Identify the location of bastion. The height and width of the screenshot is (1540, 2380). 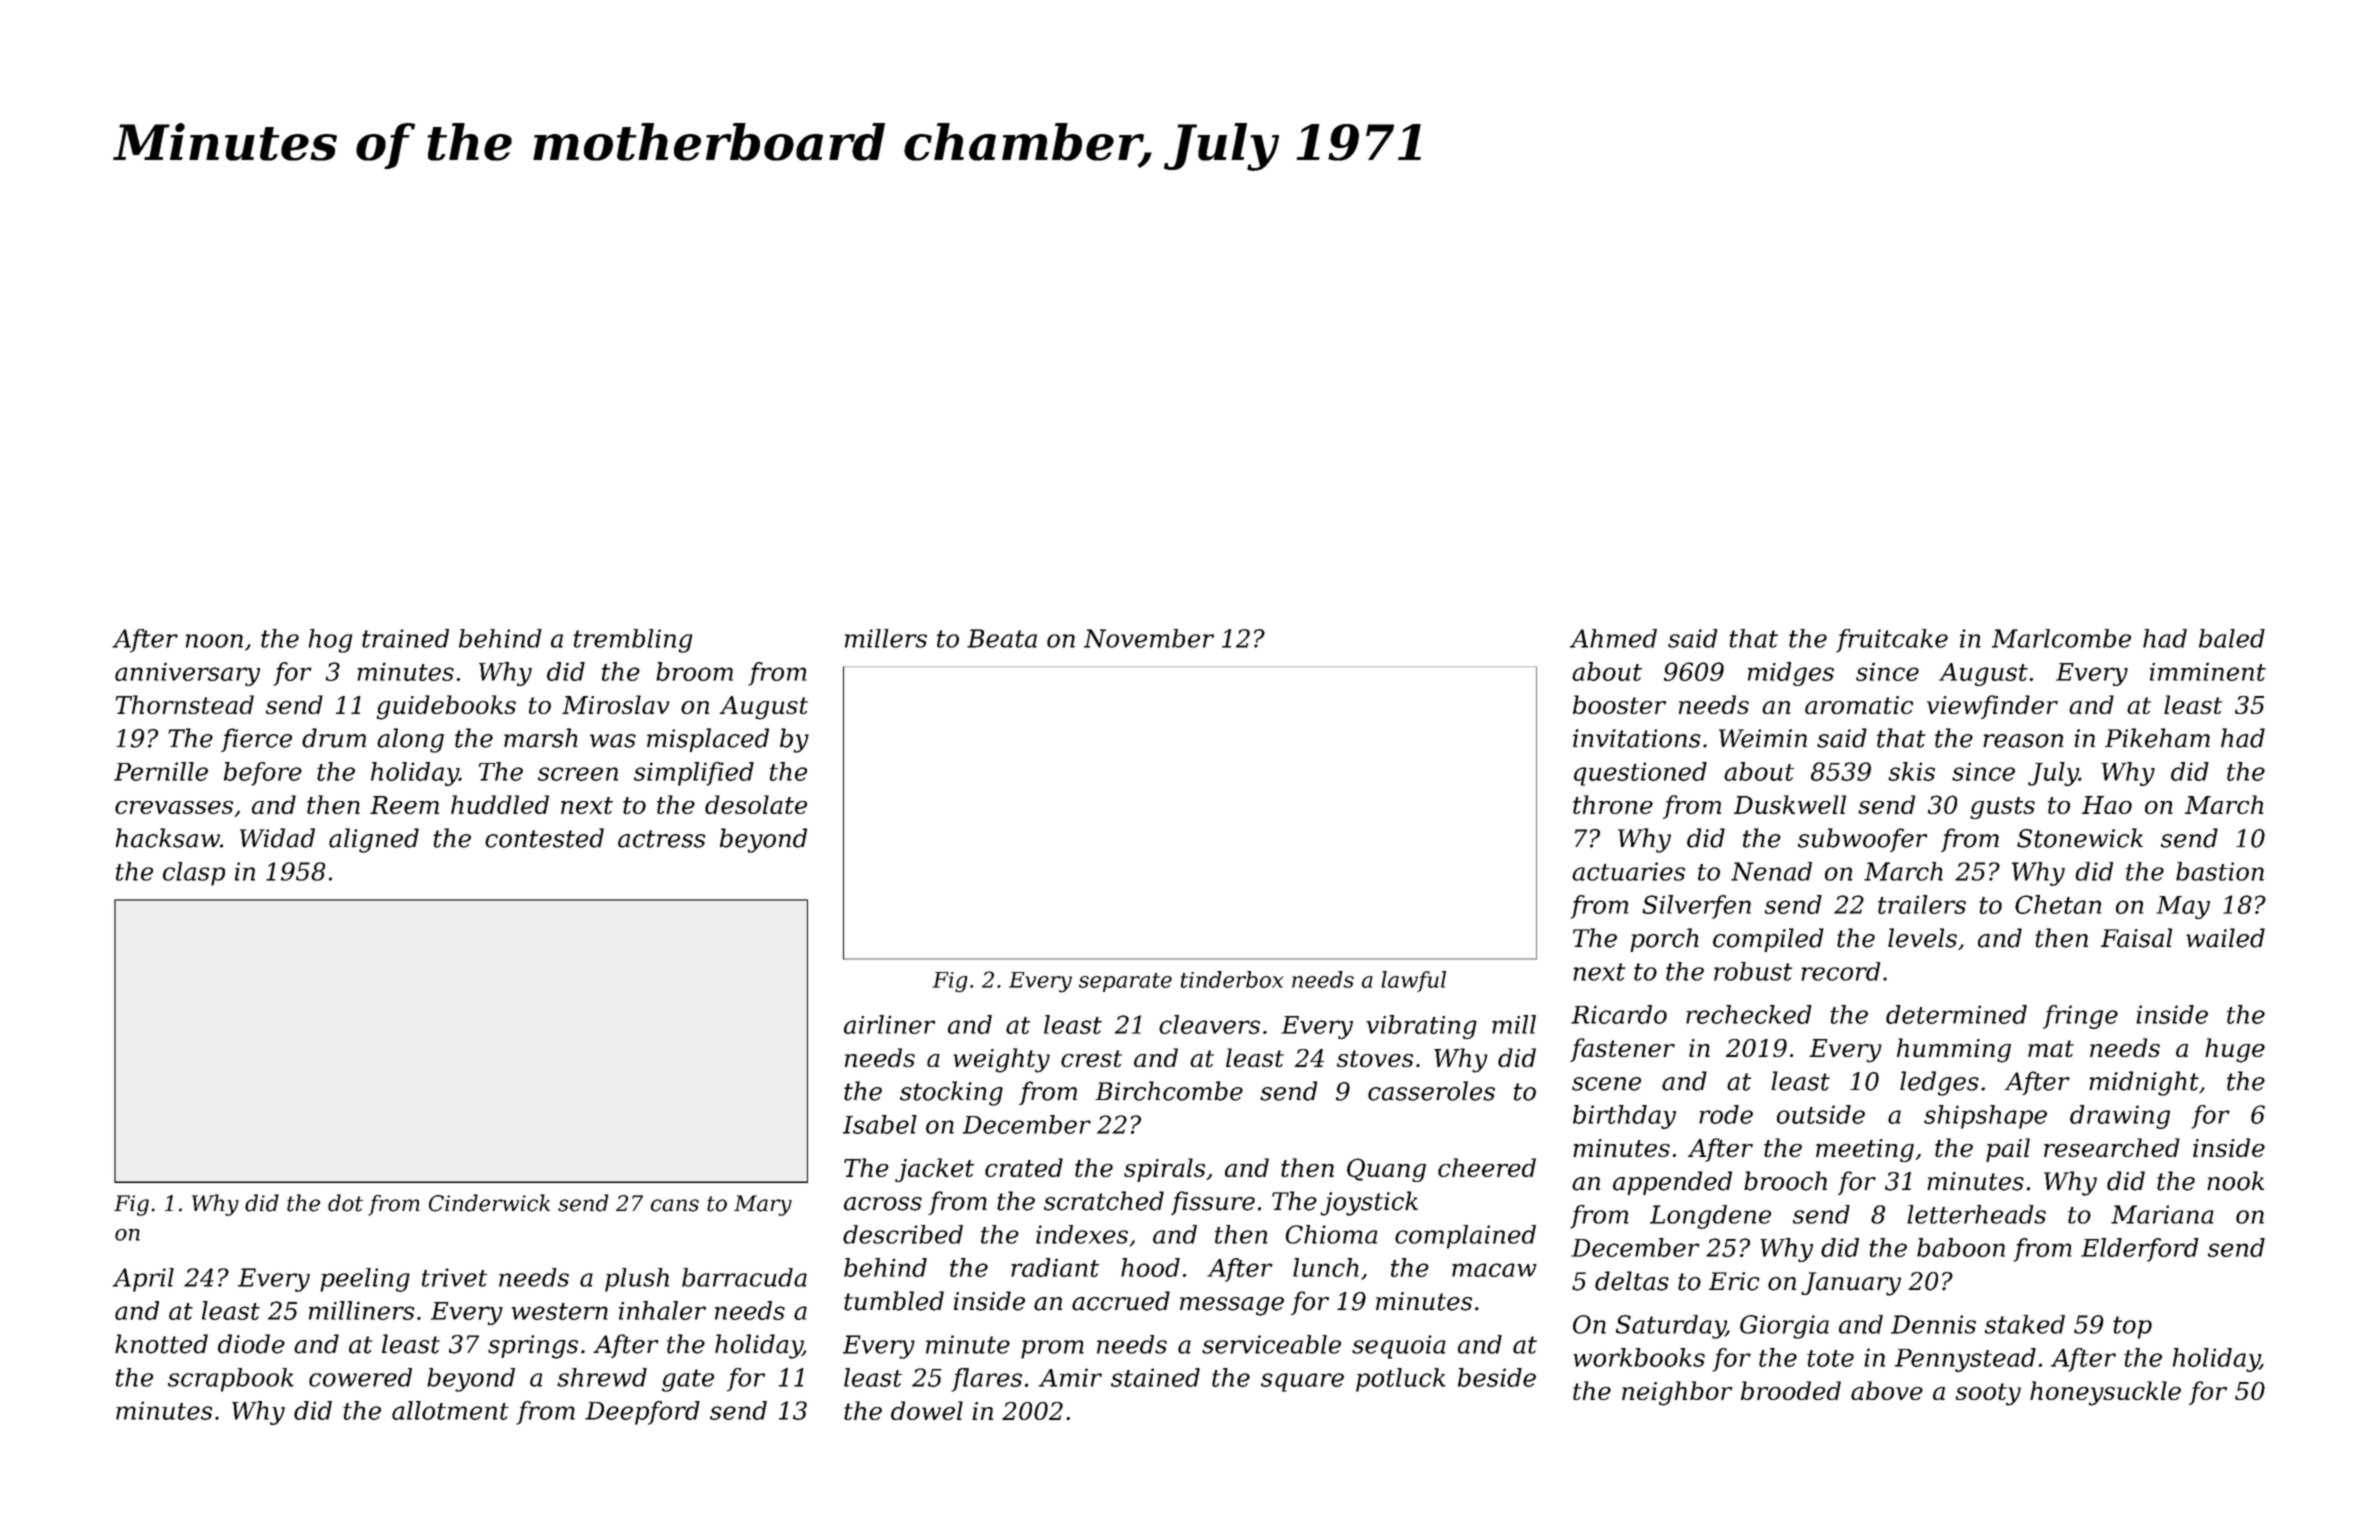
(2220, 871).
